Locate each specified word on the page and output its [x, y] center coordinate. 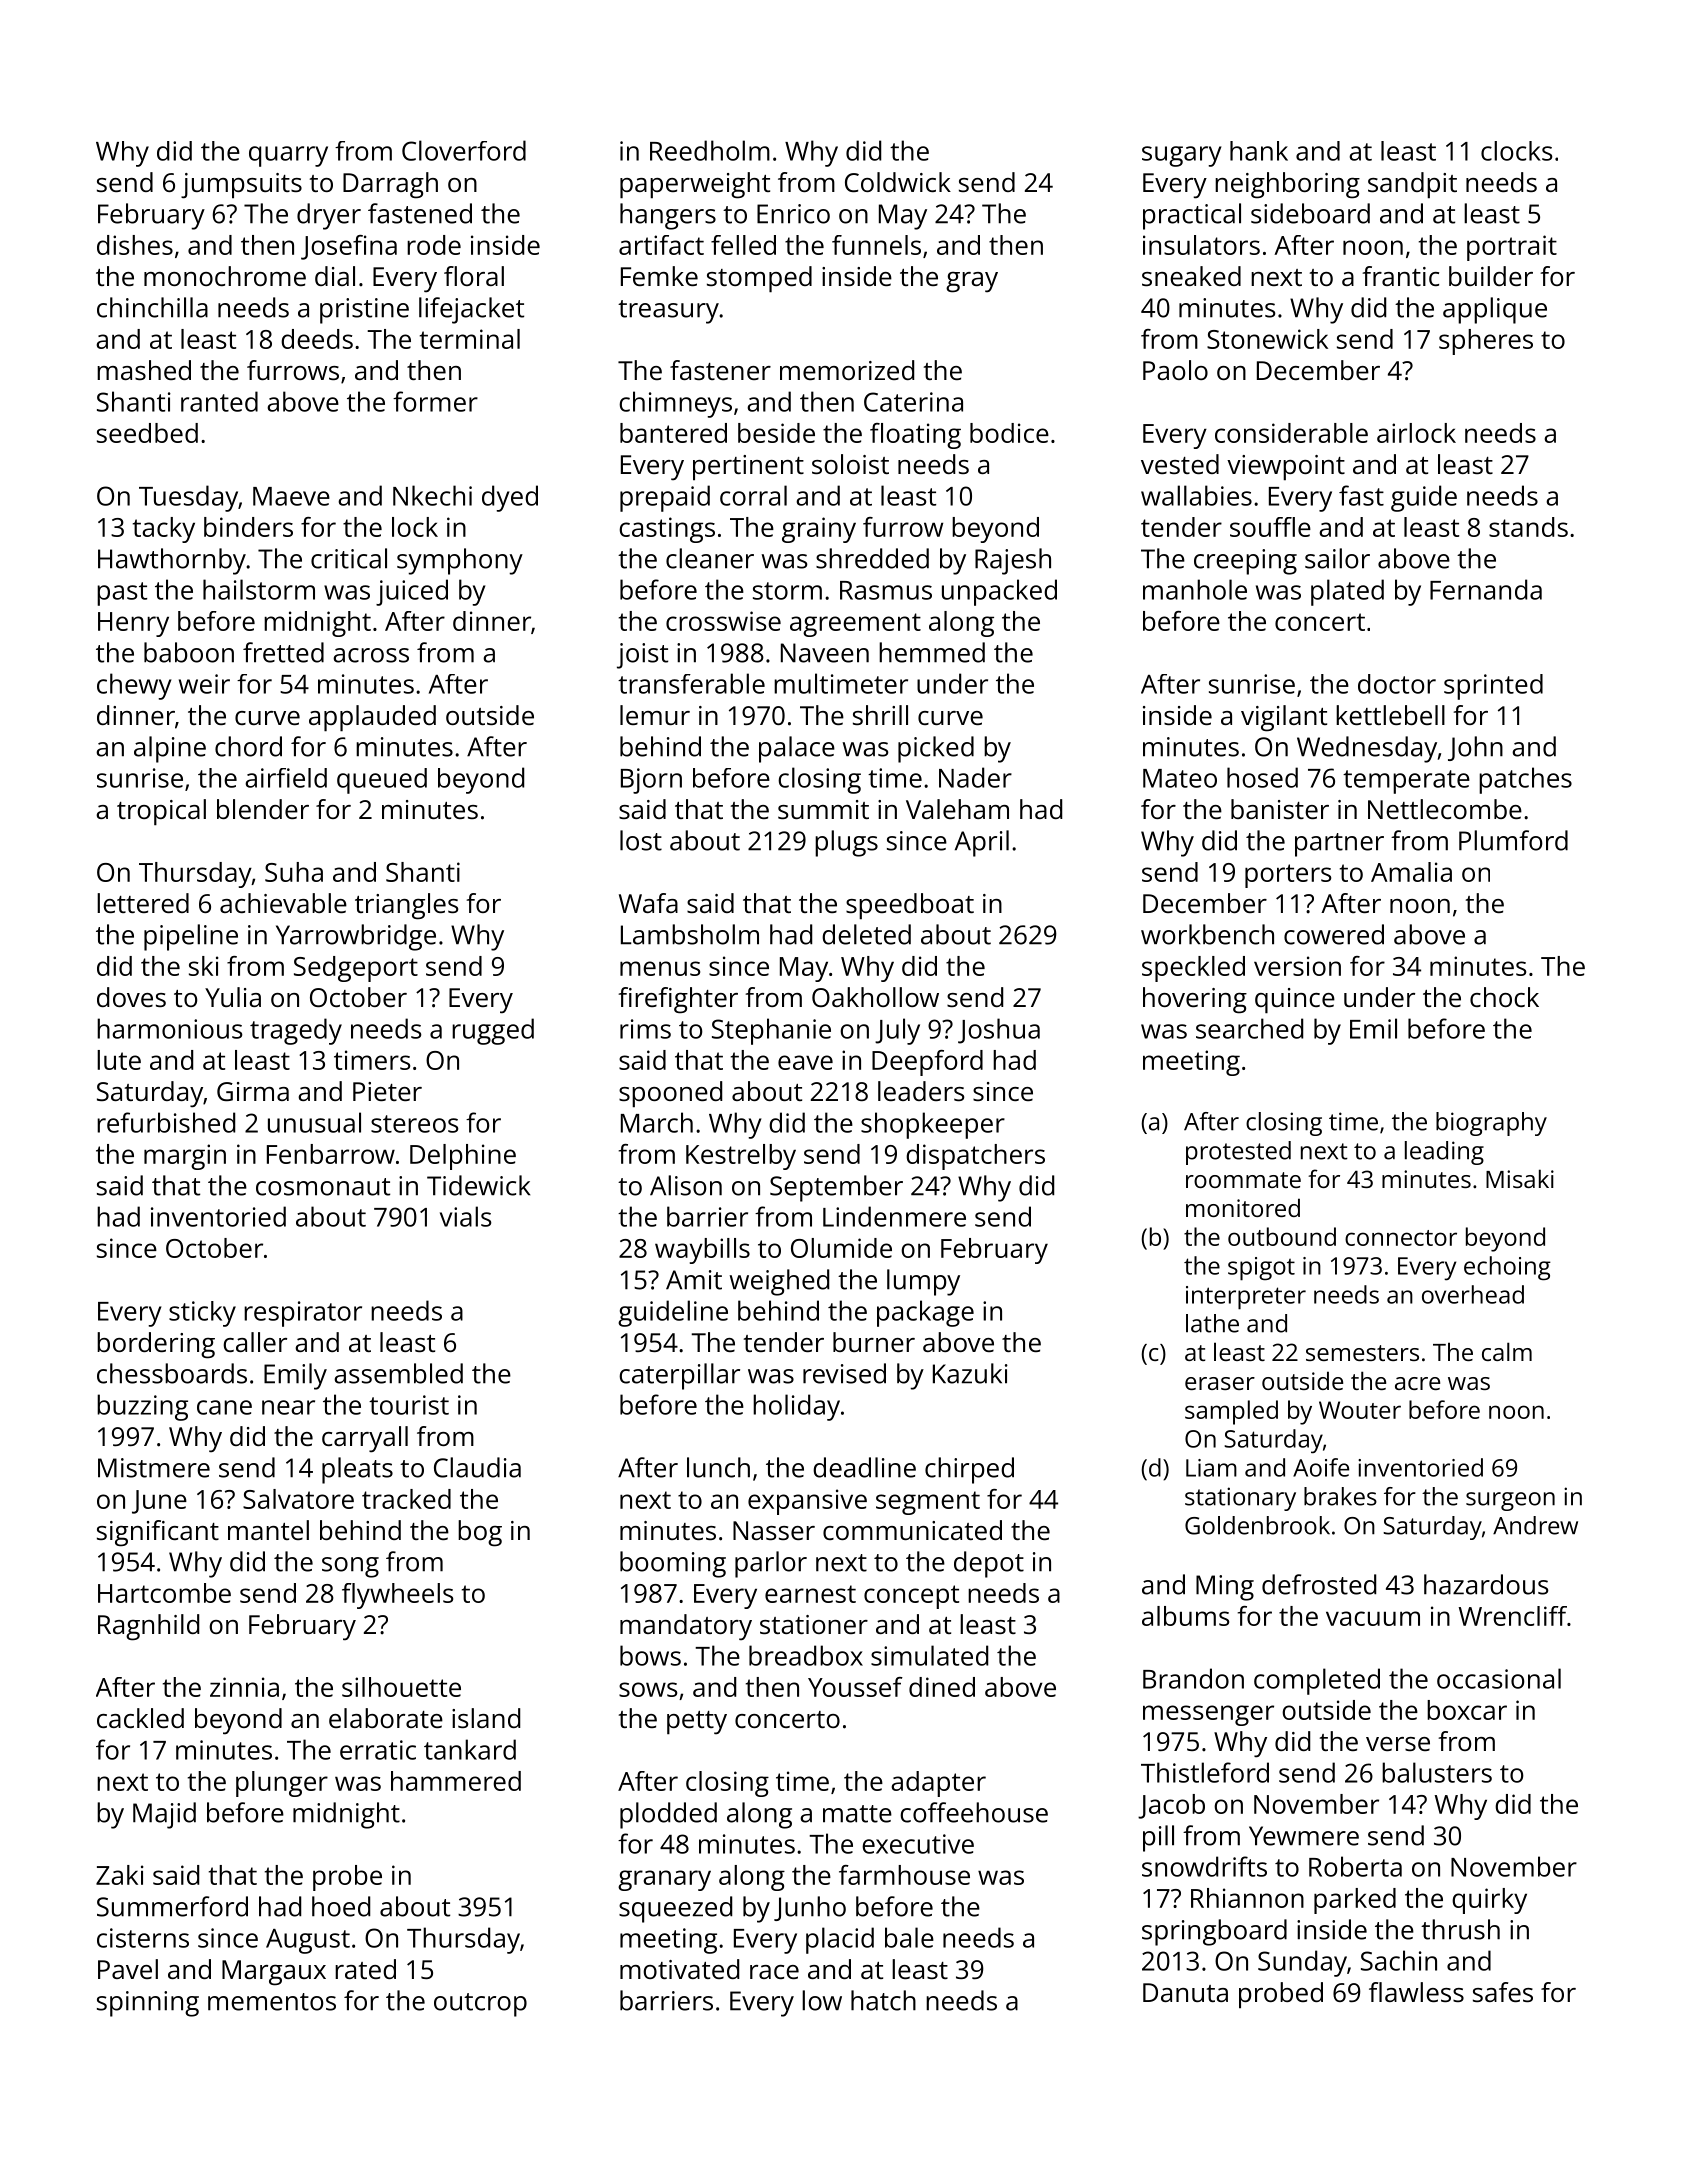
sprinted [1493, 687]
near [288, 1407]
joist [642, 656]
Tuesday [188, 498]
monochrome [225, 276]
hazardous [1486, 1584]
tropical [161, 812]
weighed [779, 1282]
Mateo [1180, 778]
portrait [1512, 248]
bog [480, 1533]
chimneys [675, 404]
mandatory [686, 1627]
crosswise [723, 621]
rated [365, 1969]
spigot [1261, 1269]
